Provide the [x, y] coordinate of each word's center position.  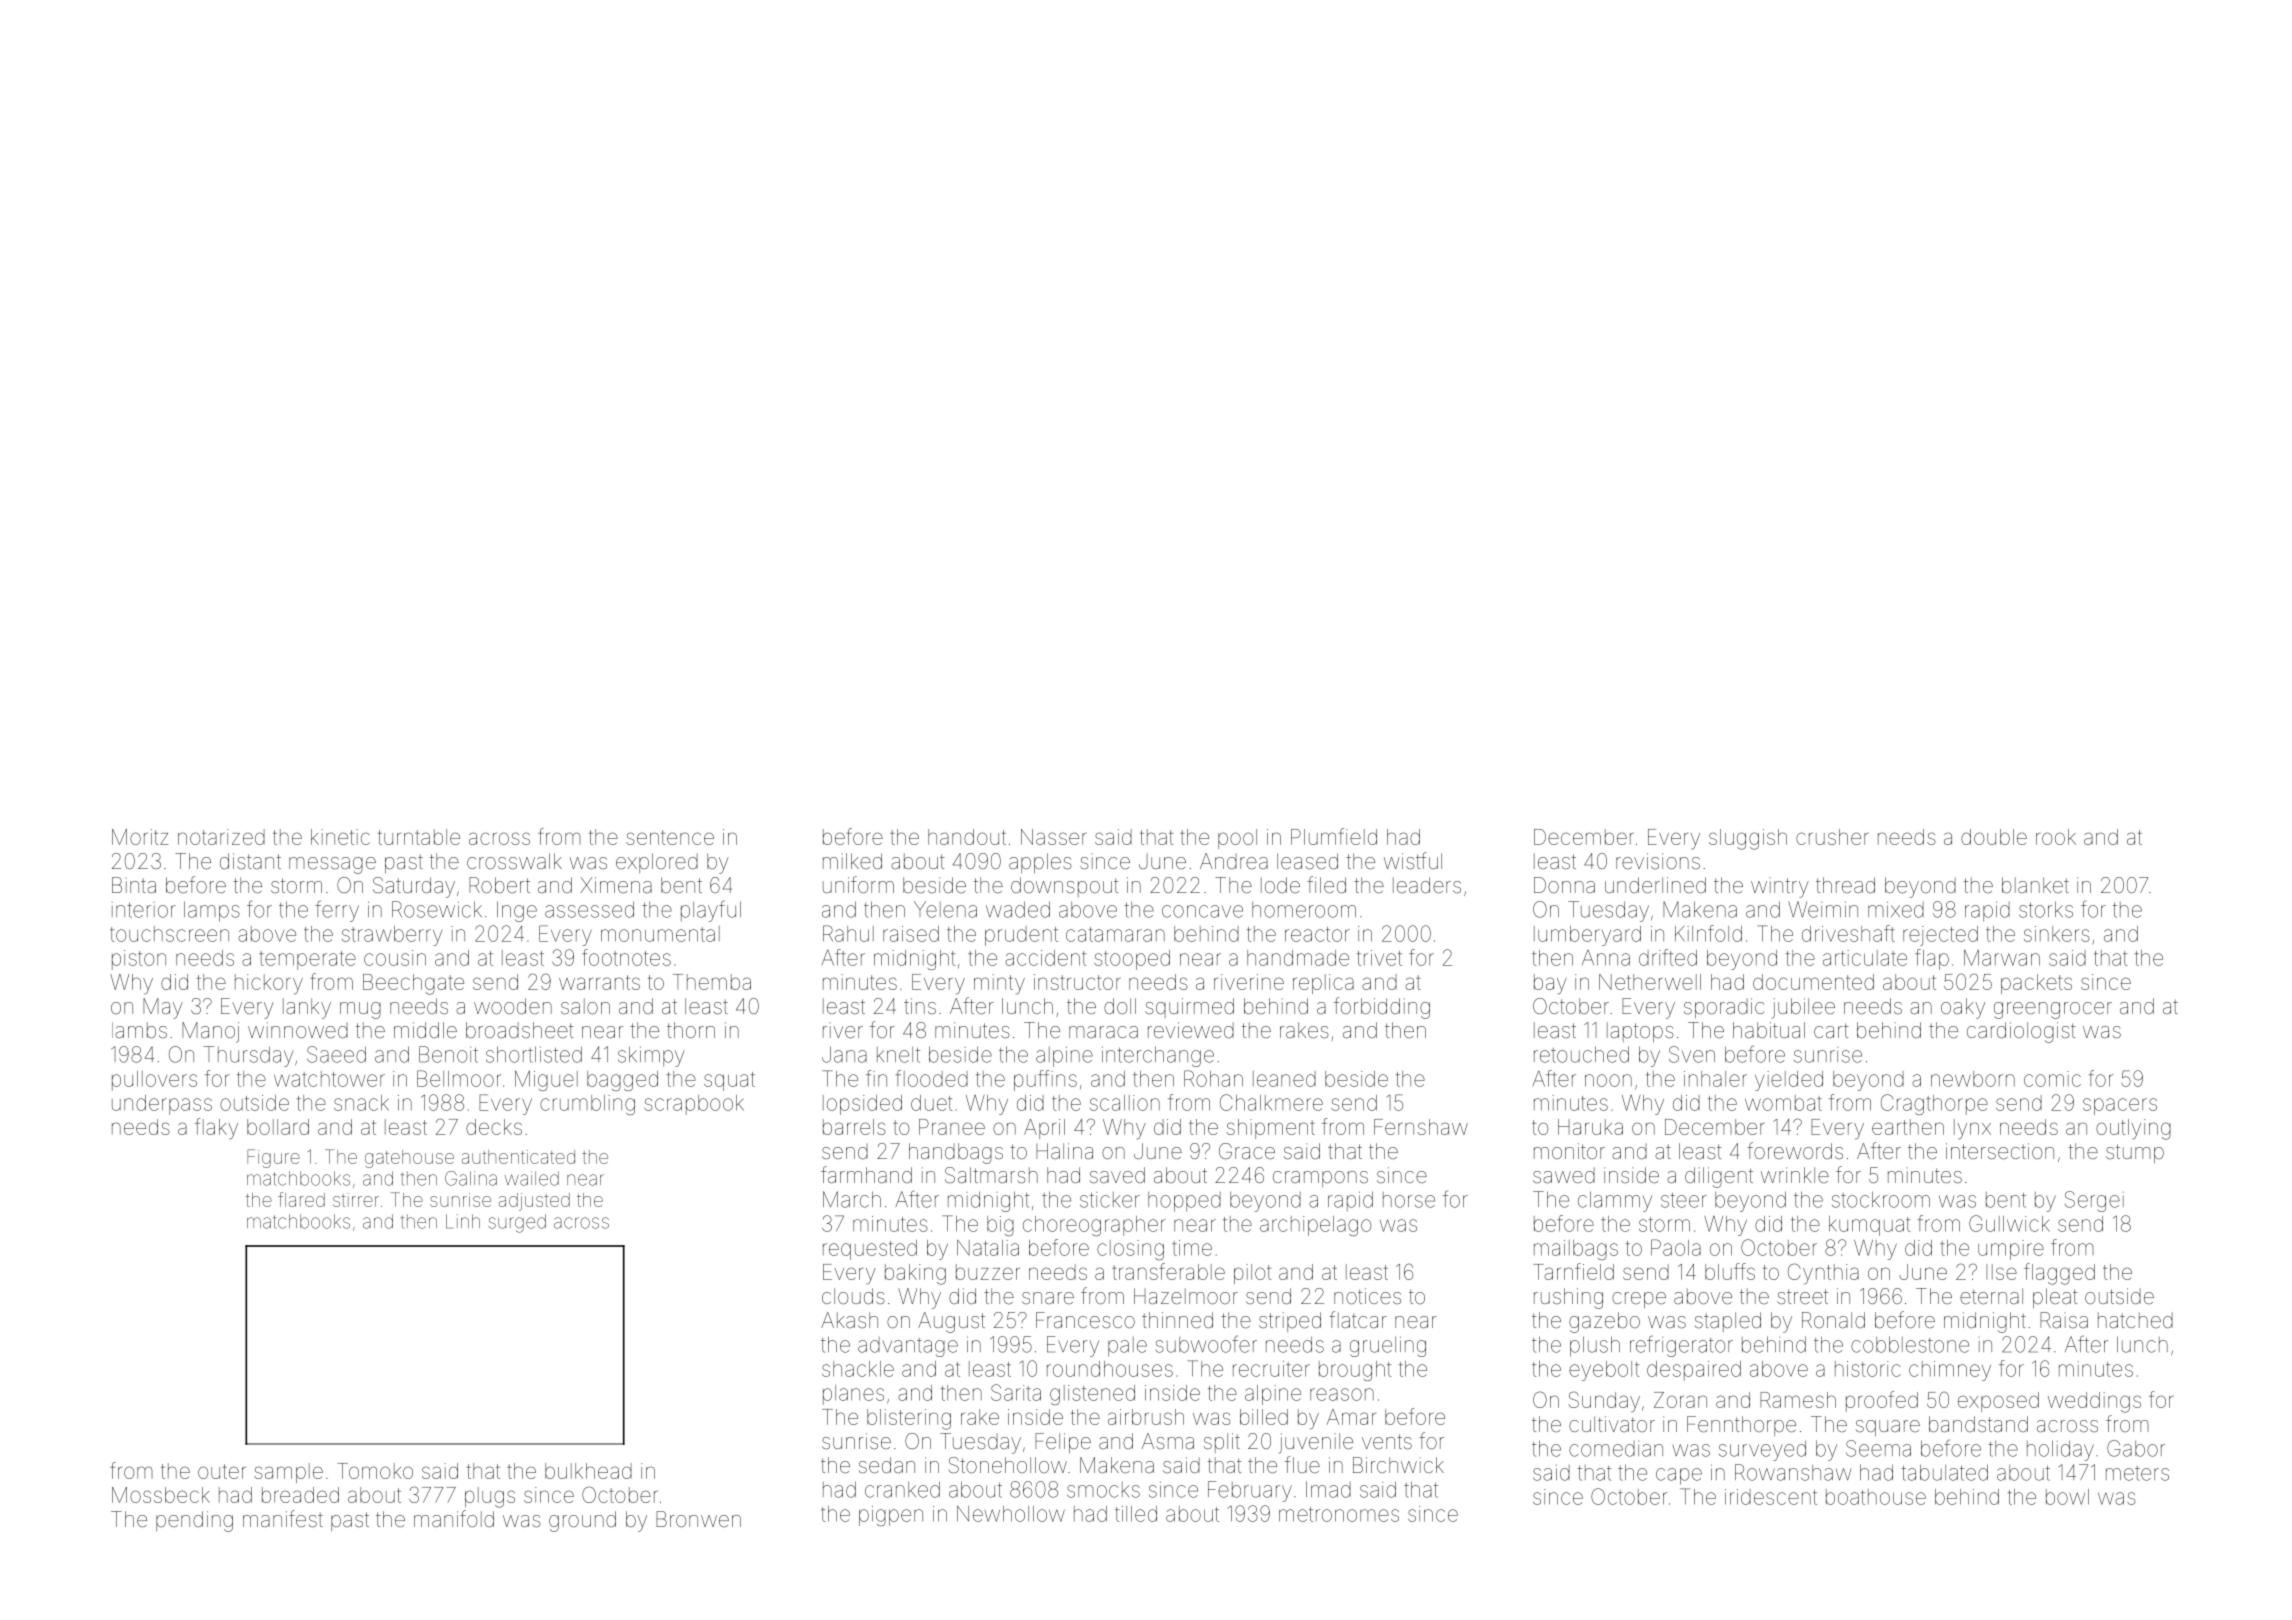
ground [582, 1521]
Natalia [988, 1248]
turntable [419, 837]
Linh [463, 1221]
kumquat [1870, 1226]
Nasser [1054, 837]
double [1994, 837]
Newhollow [1011, 1514]
